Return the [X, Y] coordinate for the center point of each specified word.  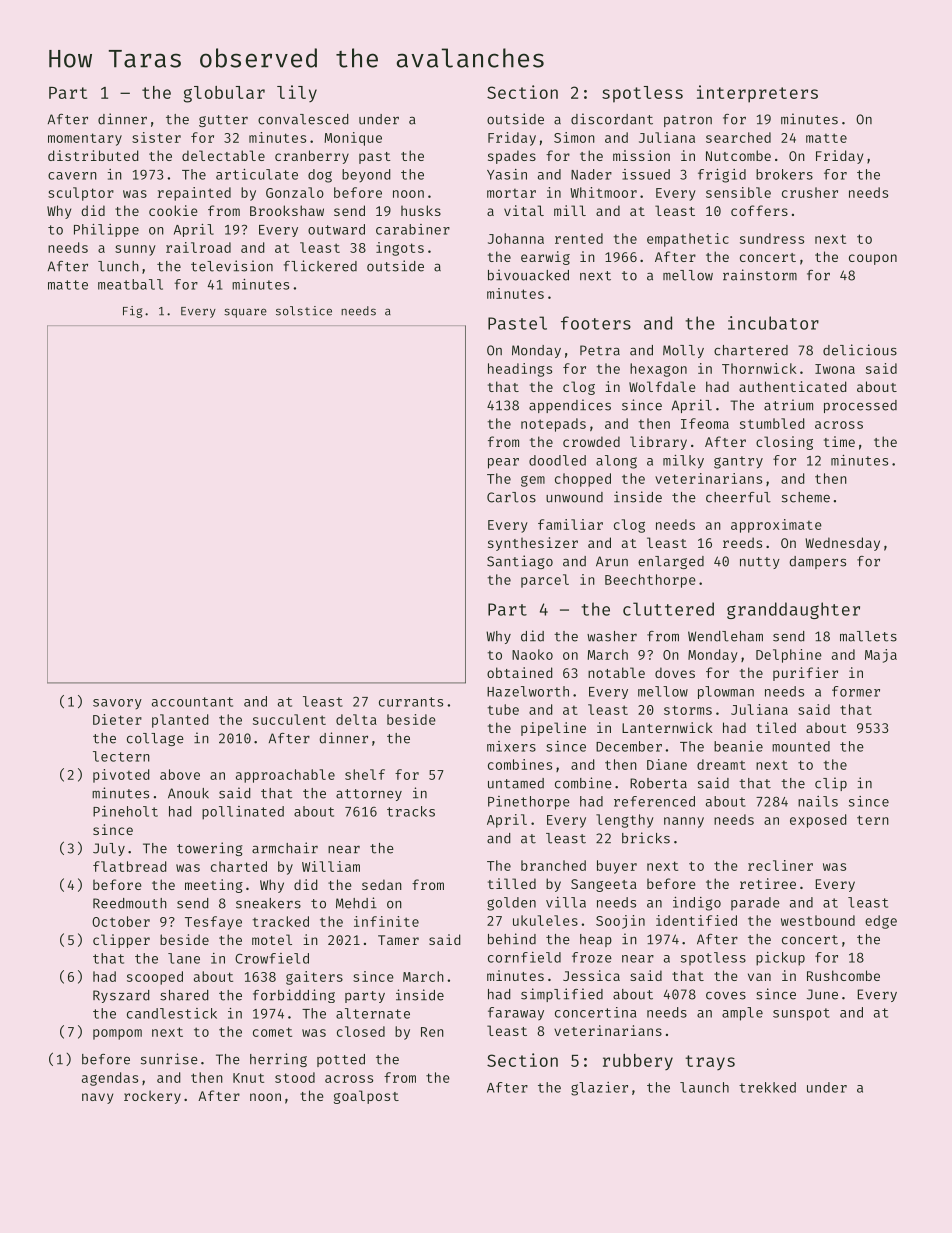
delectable [223, 155]
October [121, 921]
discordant [612, 119]
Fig [133, 312]
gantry [738, 462]
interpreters [757, 94]
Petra [600, 350]
